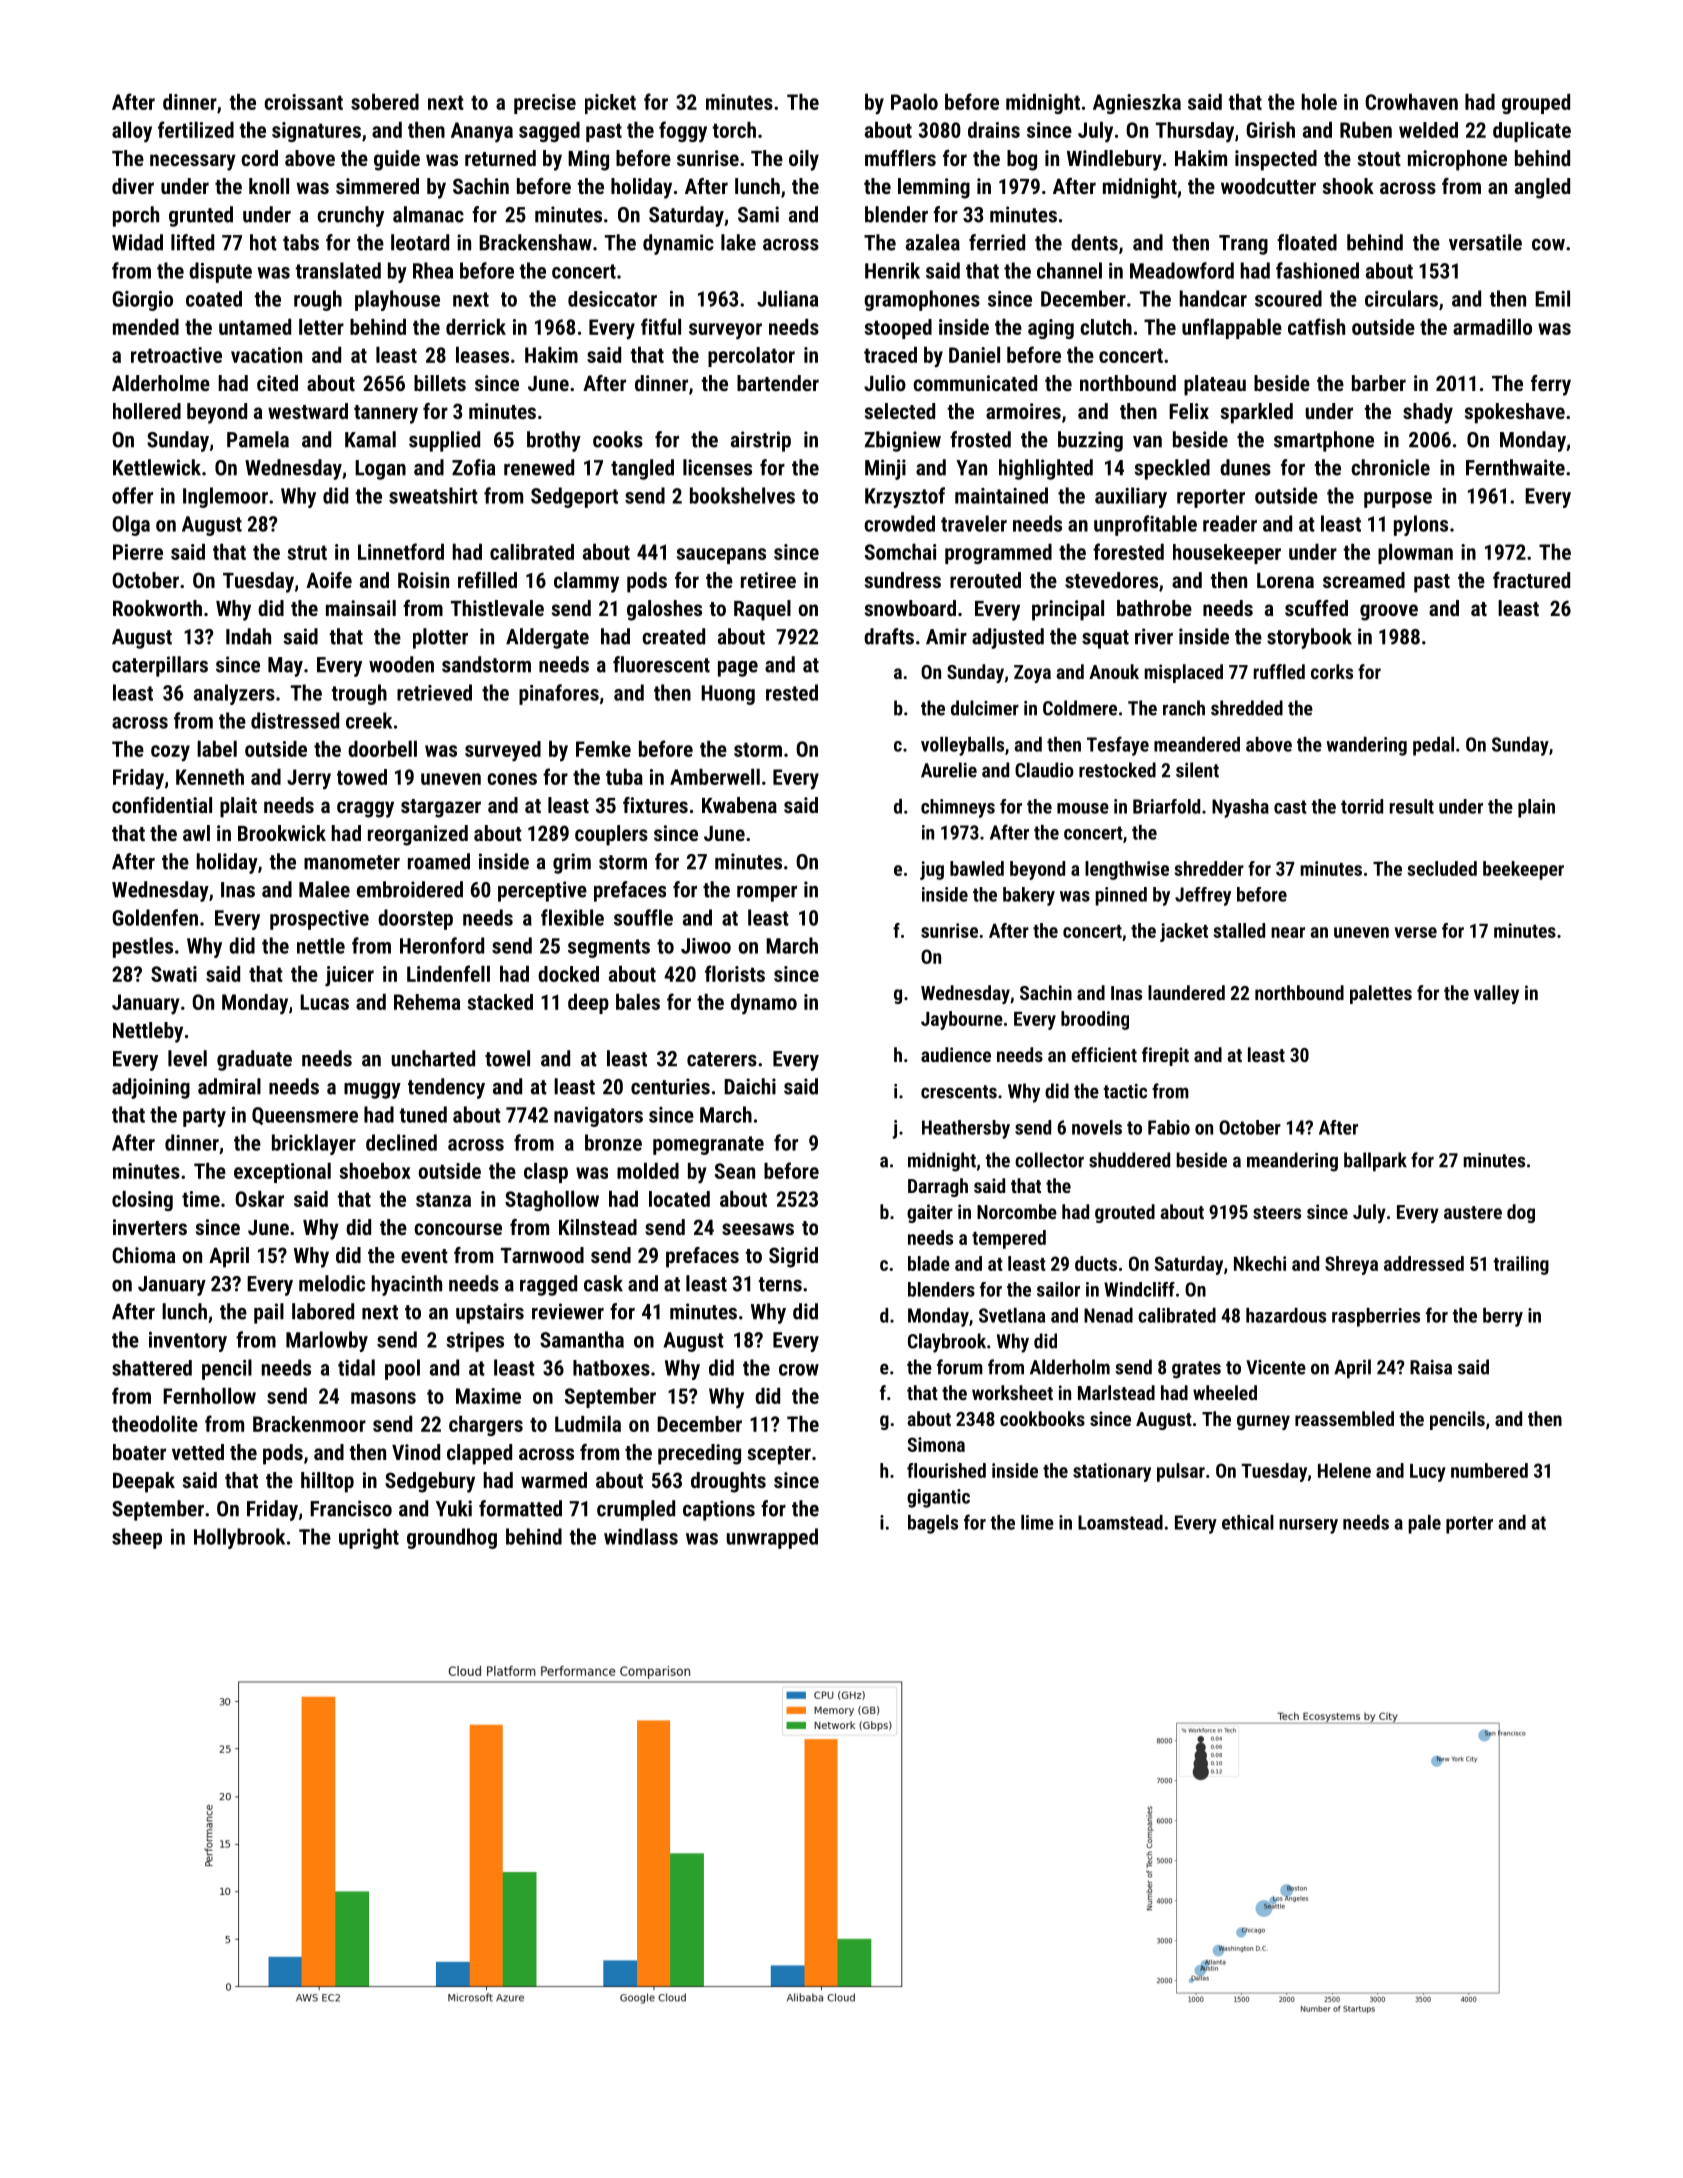 The image size is (1683, 2178). What do you see at coordinates (132, 132) in the screenshot?
I see `alloy` at bounding box center [132, 132].
